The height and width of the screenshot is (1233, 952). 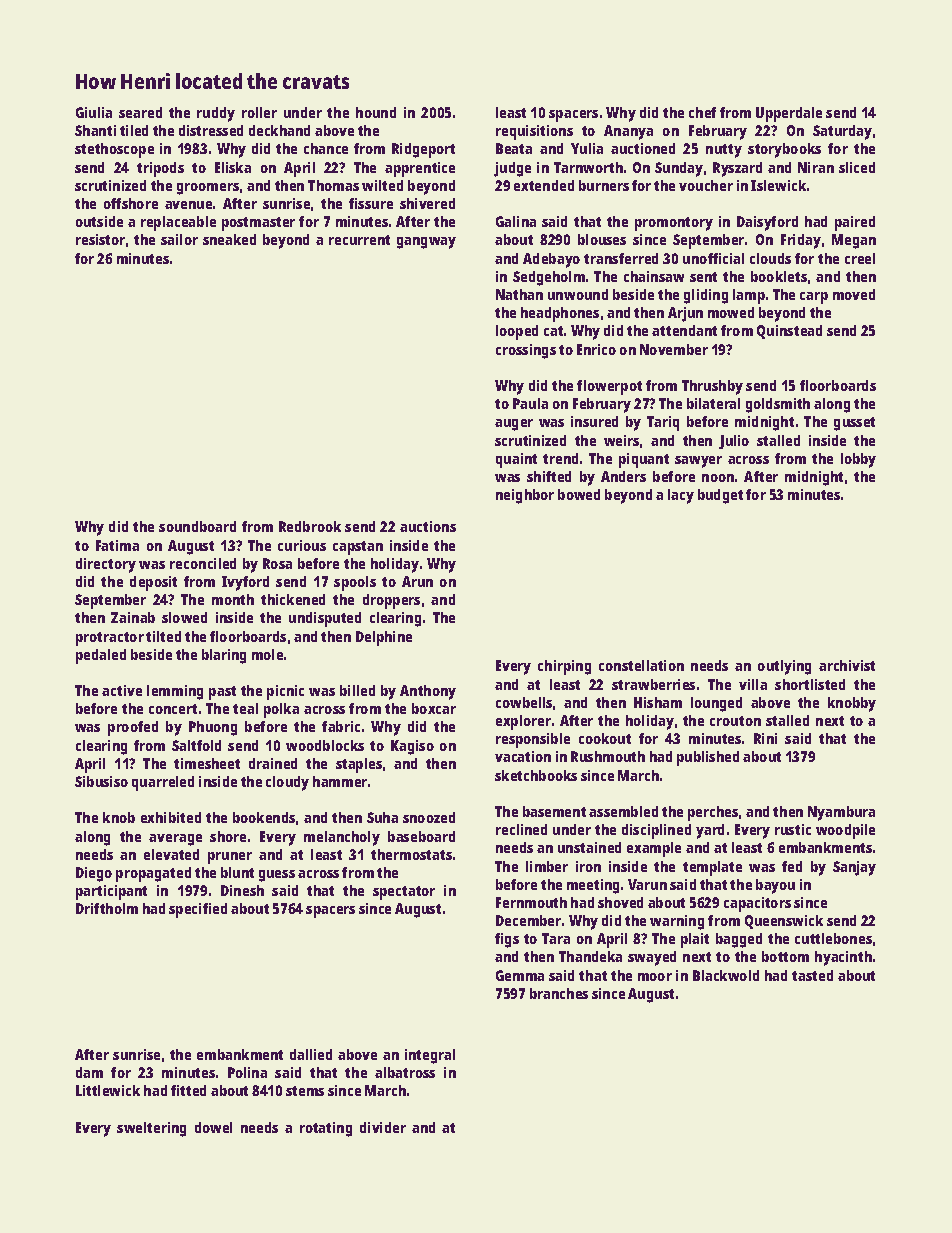 What do you see at coordinates (384, 638) in the screenshot?
I see `Delphine` at bounding box center [384, 638].
